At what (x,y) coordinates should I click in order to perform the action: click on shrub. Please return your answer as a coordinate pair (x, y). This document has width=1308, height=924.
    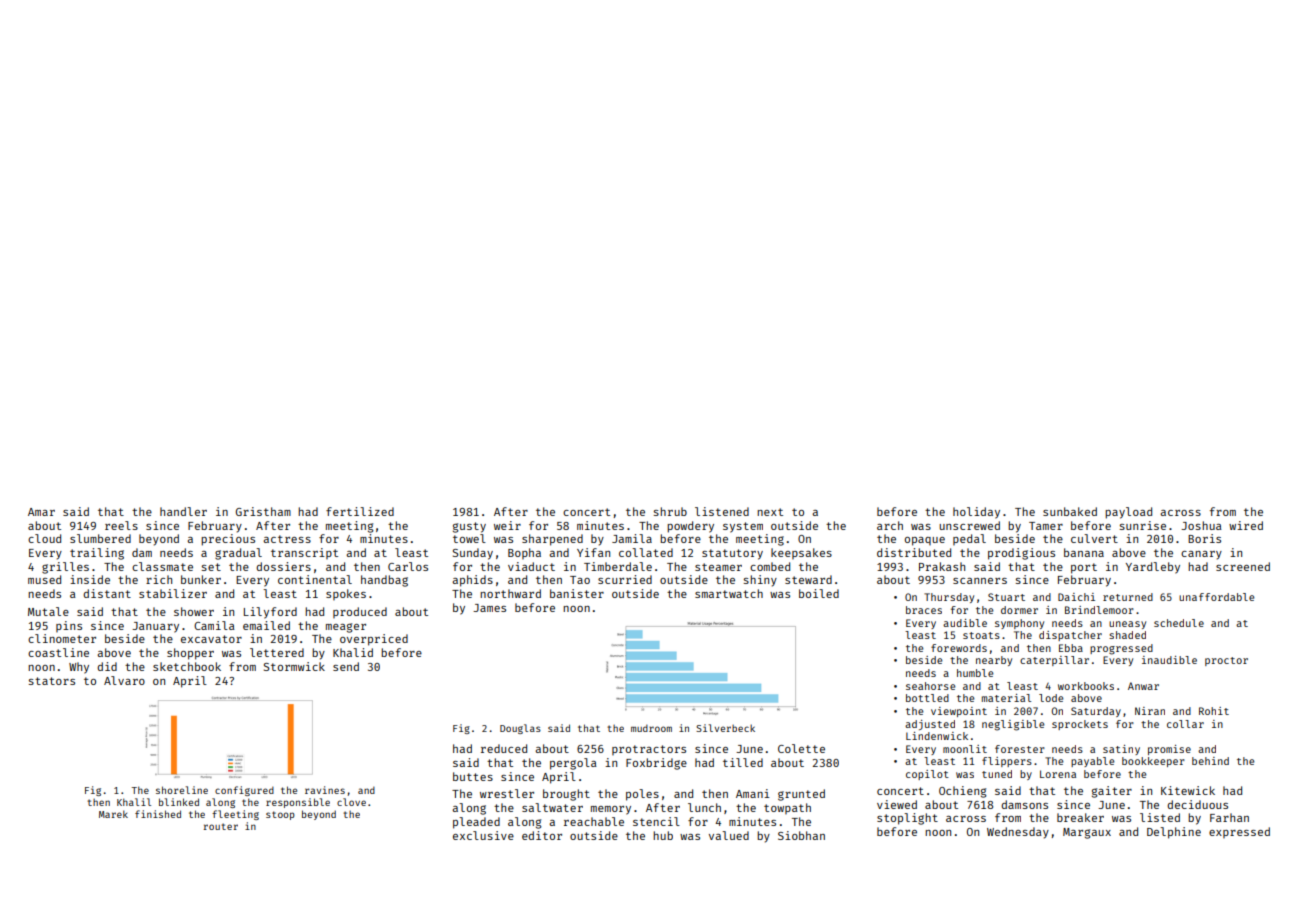
    Looking at the image, I should click on (670, 511).
